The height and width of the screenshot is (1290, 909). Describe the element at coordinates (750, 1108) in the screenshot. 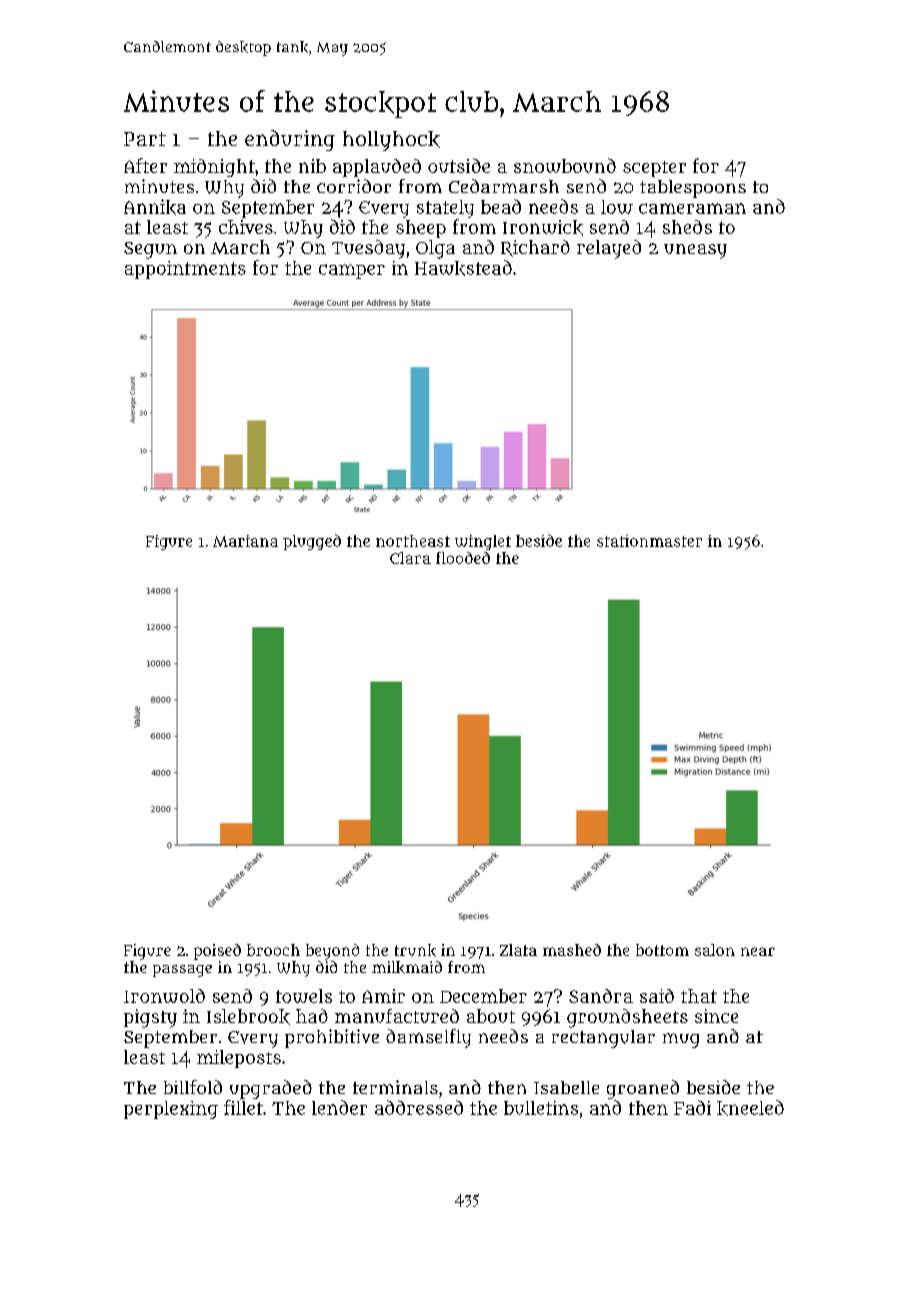

I see `kneeled` at that location.
